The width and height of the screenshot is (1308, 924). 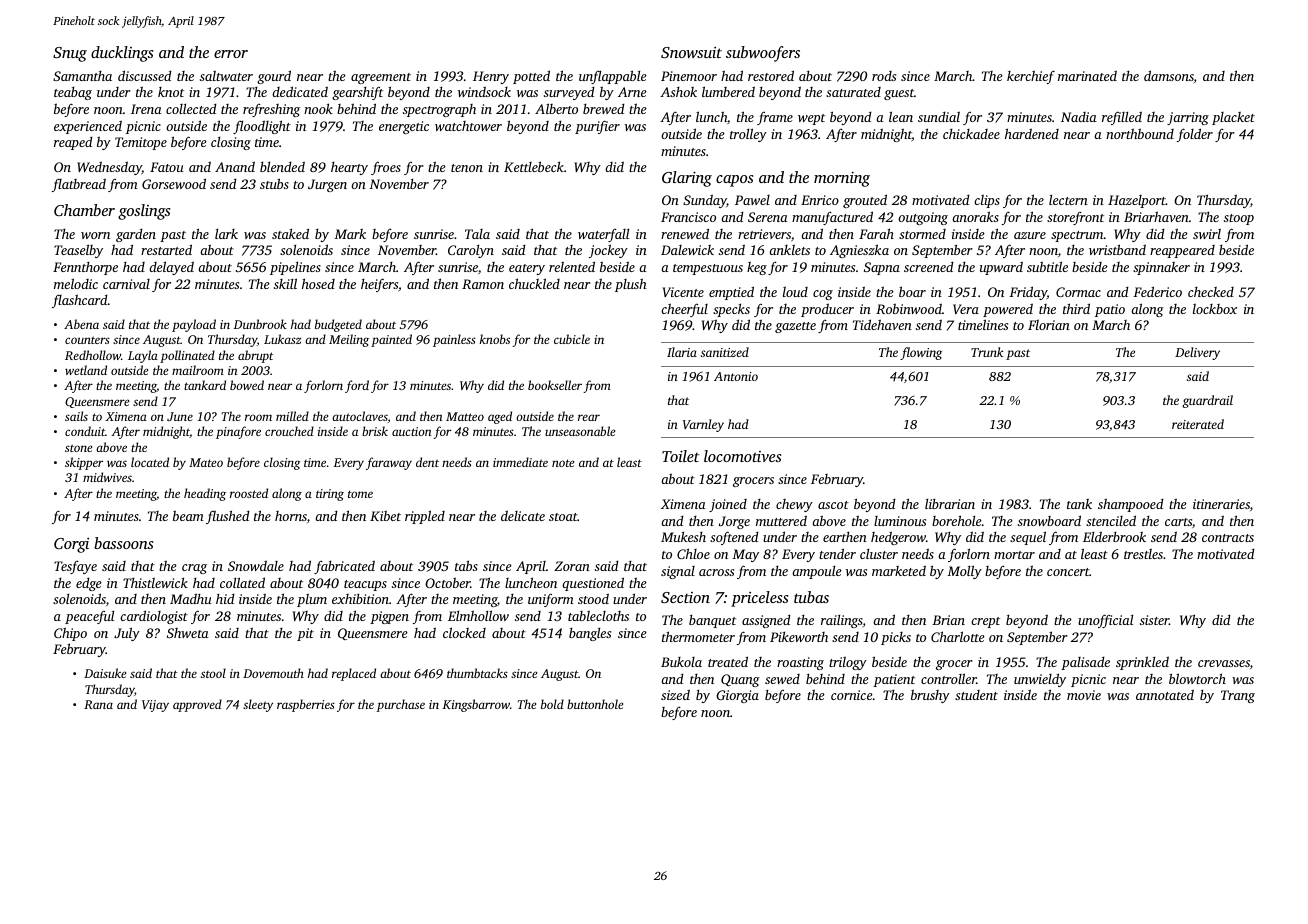 I want to click on Delivery, so click(x=1197, y=353).
